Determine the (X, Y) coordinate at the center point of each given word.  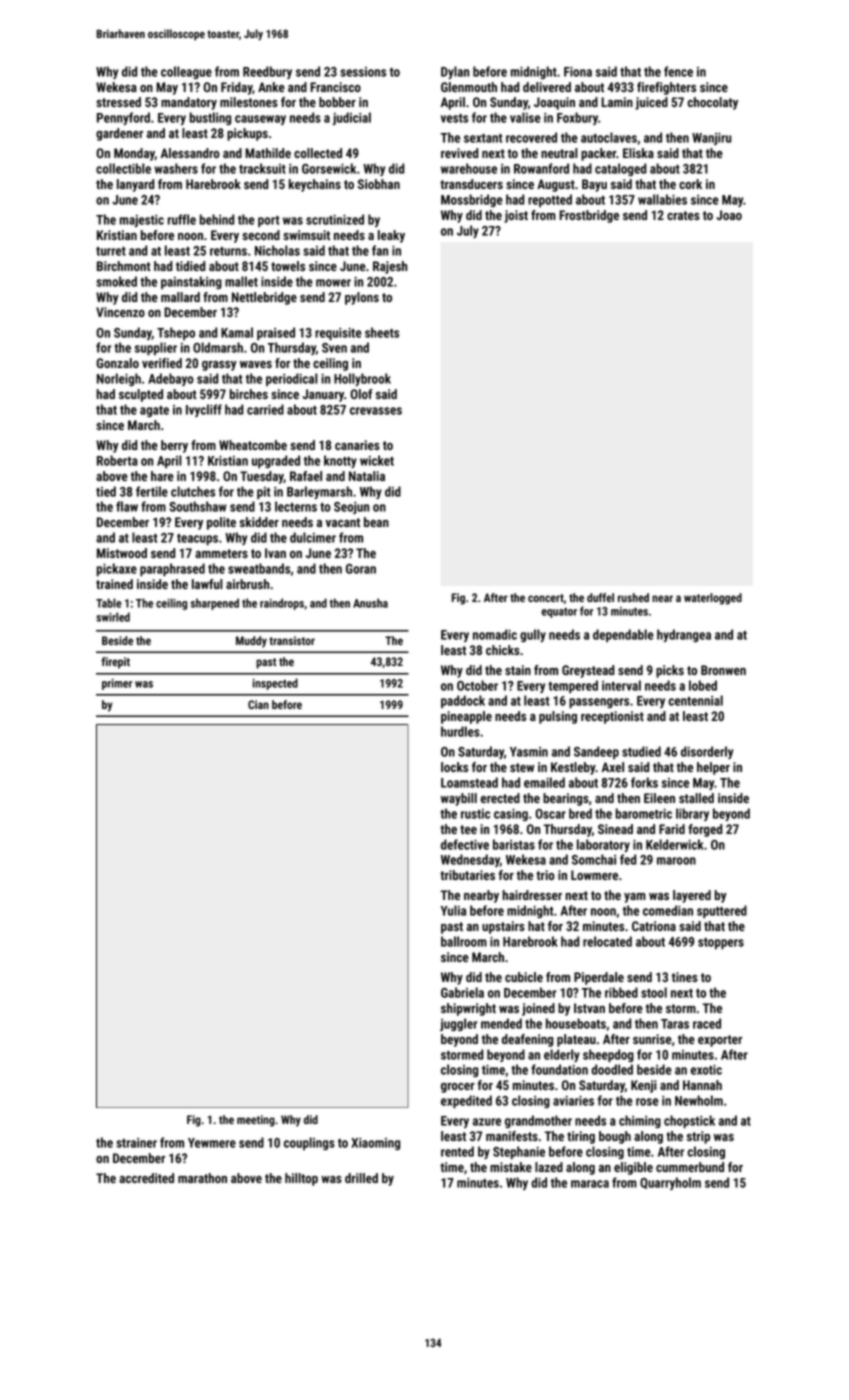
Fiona (578, 72)
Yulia (453, 910)
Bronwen (723, 670)
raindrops (282, 604)
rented (457, 1151)
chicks (503, 650)
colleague (186, 72)
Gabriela (462, 992)
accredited (146, 1178)
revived (459, 153)
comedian (668, 910)
